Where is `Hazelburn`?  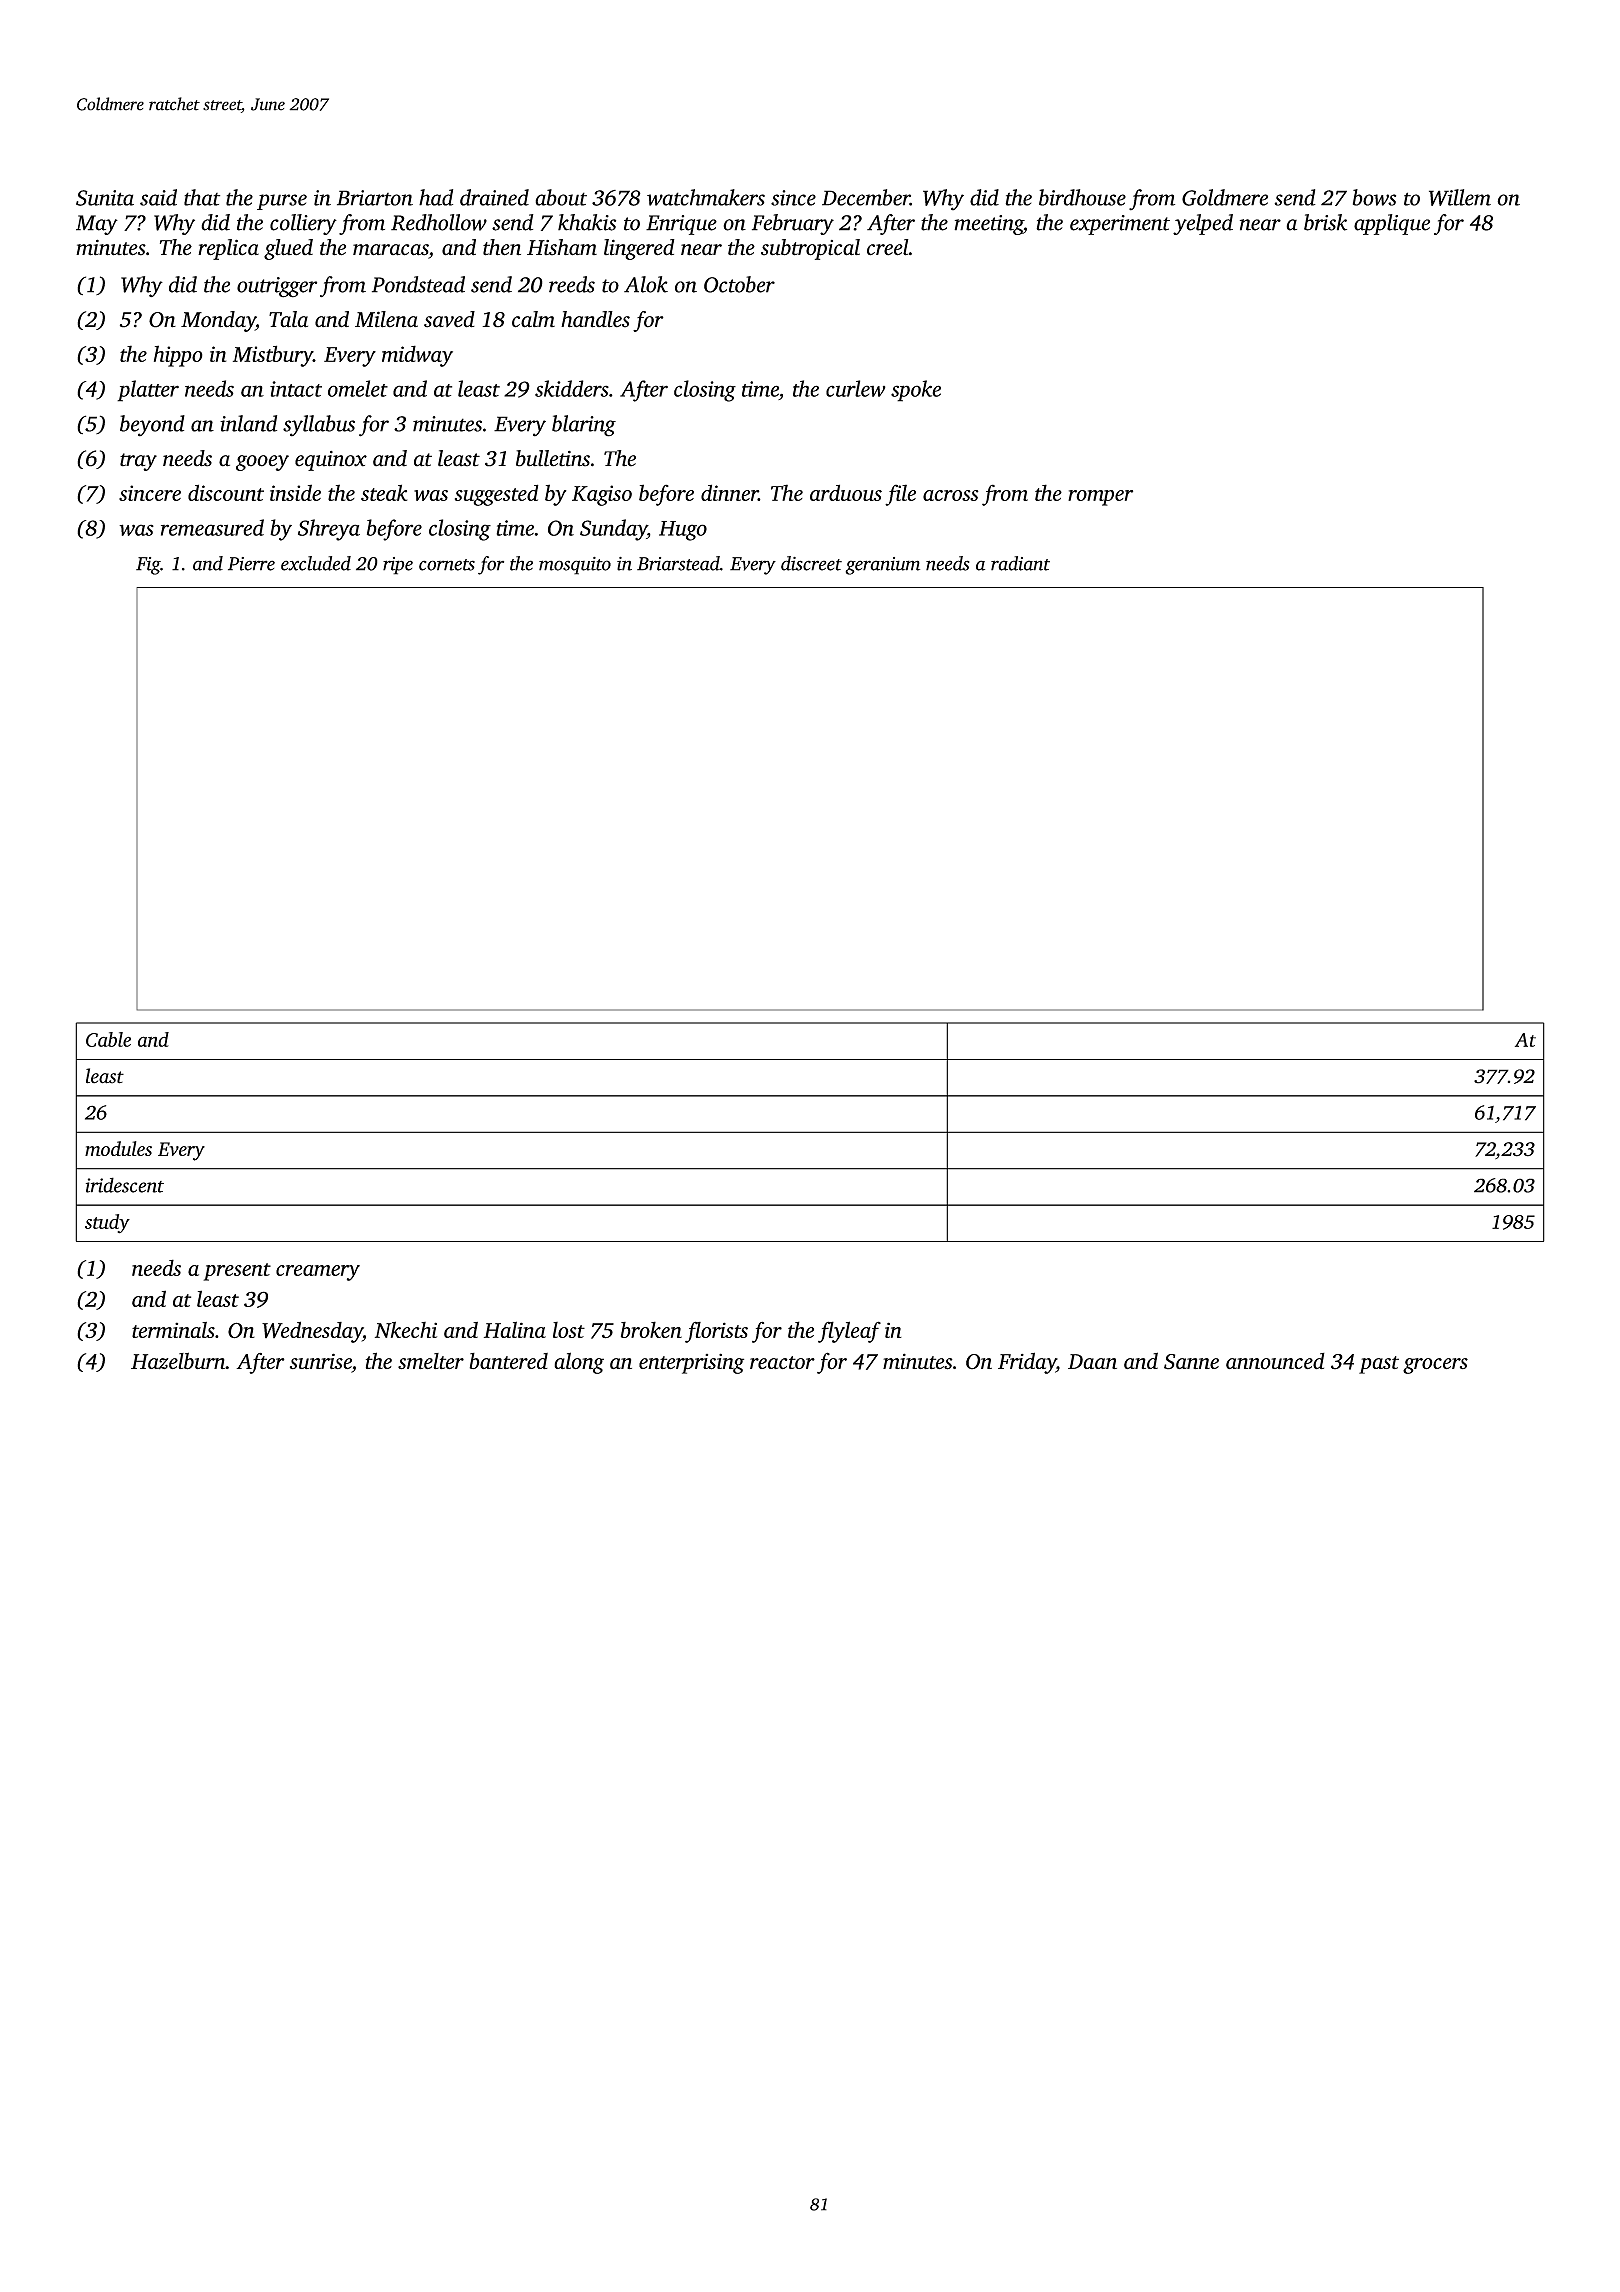 Hazelburn is located at coordinates (178, 1361).
